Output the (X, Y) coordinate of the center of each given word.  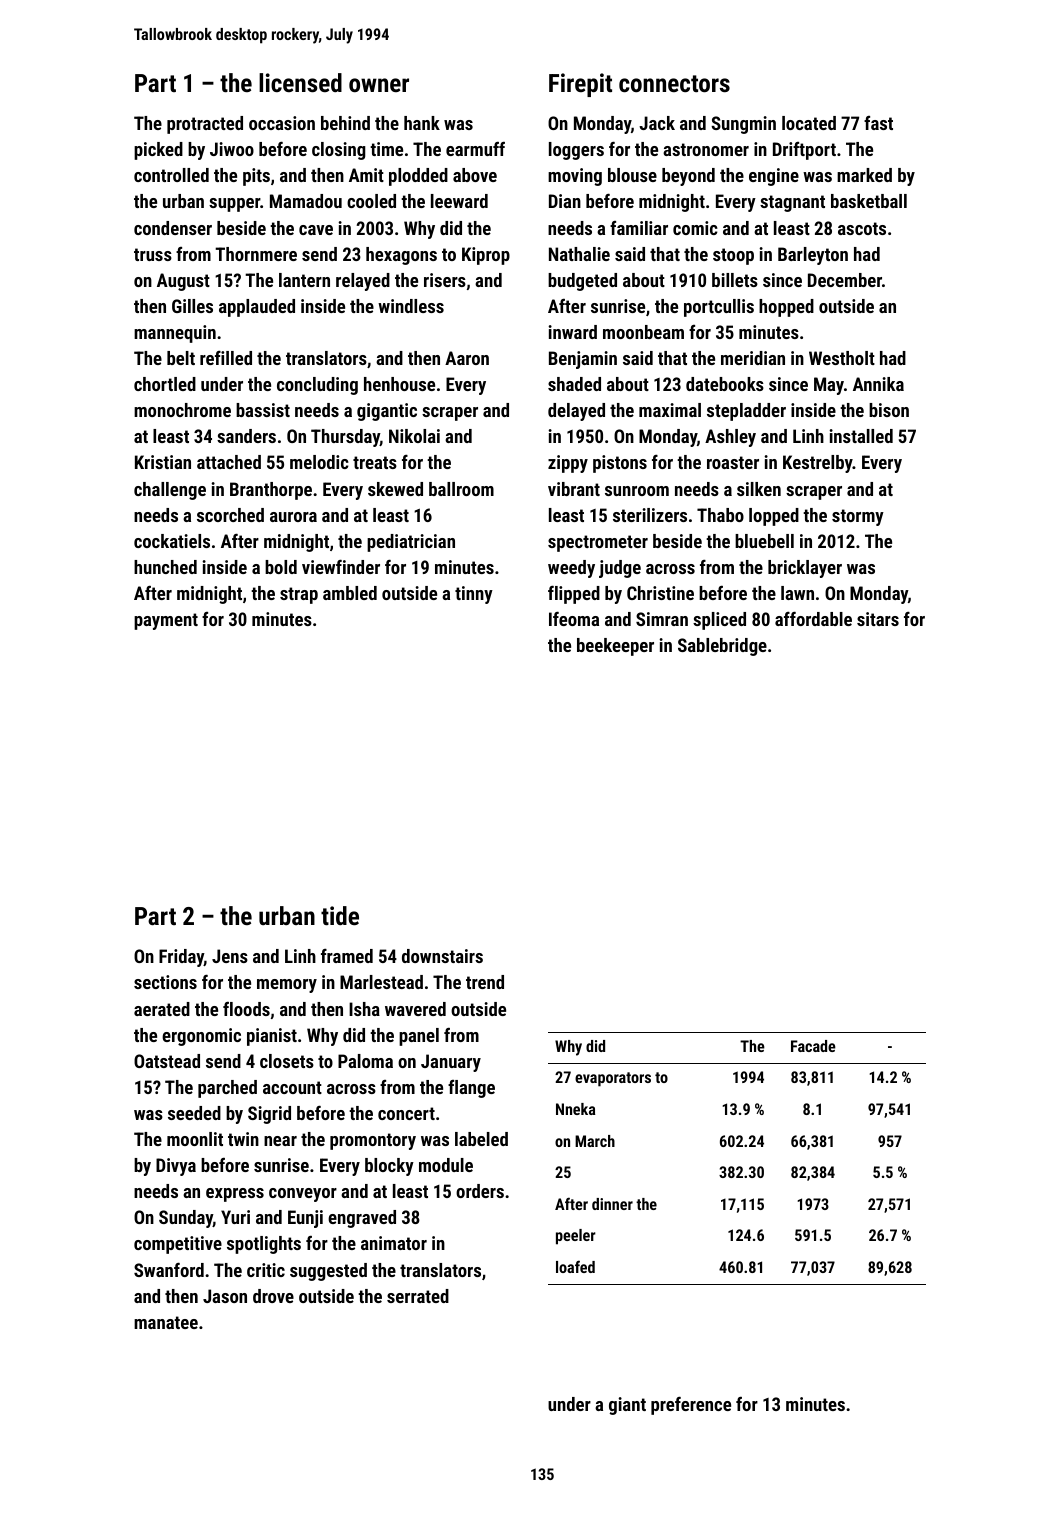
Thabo (720, 515)
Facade (813, 1046)
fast (878, 123)
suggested (328, 1272)
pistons (620, 464)
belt (181, 358)
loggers (576, 151)
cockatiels (172, 541)
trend (485, 982)
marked (864, 175)
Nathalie (579, 254)
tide (340, 915)
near (280, 1141)
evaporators (613, 1079)
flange (471, 1089)
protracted (205, 125)
